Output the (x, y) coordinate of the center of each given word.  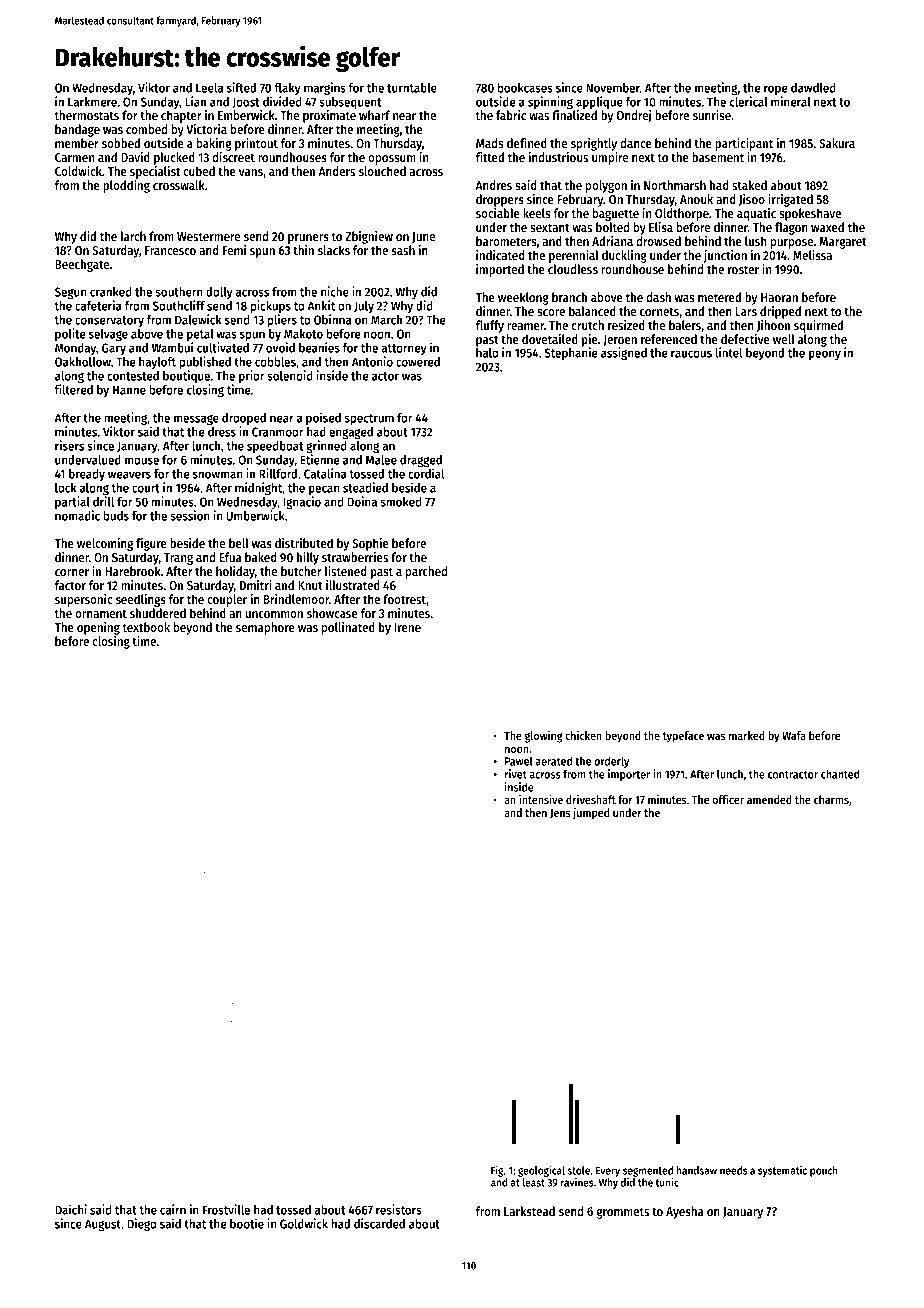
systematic (782, 1171)
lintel (729, 352)
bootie (247, 1223)
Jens (560, 814)
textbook (146, 627)
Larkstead (529, 1211)
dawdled (813, 88)
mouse (142, 461)
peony (825, 355)
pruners (308, 239)
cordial (426, 473)
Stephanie (571, 353)
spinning (550, 103)
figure (151, 544)
